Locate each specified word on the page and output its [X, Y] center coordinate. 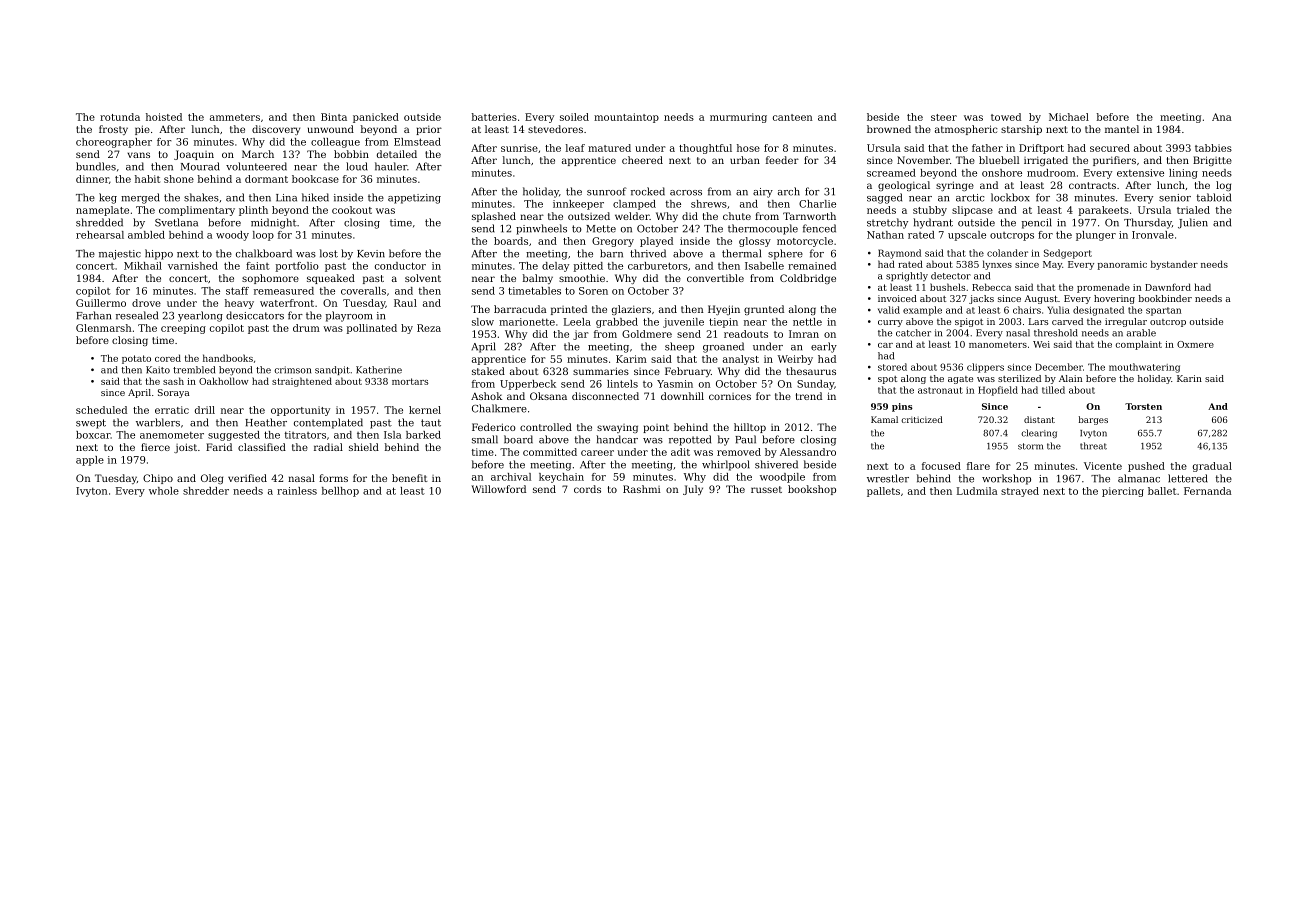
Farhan [93, 315]
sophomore [270, 279]
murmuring [738, 118]
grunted [764, 310]
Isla [392, 435]
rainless [297, 491]
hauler [391, 166]
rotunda [120, 117]
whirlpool [726, 465]
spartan [1163, 311]
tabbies [1213, 148]
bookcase [315, 179]
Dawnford [1168, 287]
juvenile [683, 323]
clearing [1039, 433]
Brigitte [1212, 161]
